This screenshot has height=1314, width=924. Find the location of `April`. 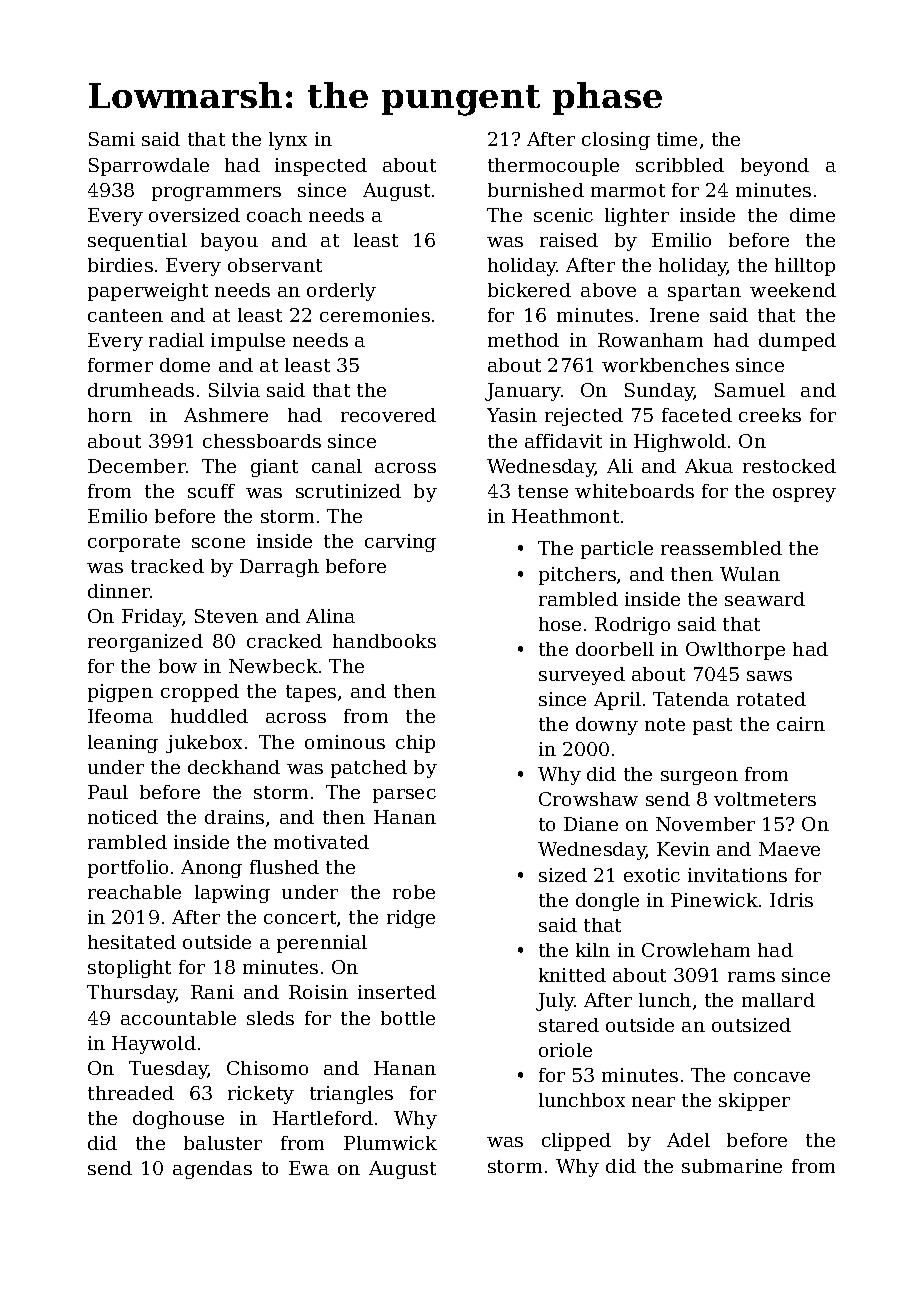

April is located at coordinates (617, 701).
